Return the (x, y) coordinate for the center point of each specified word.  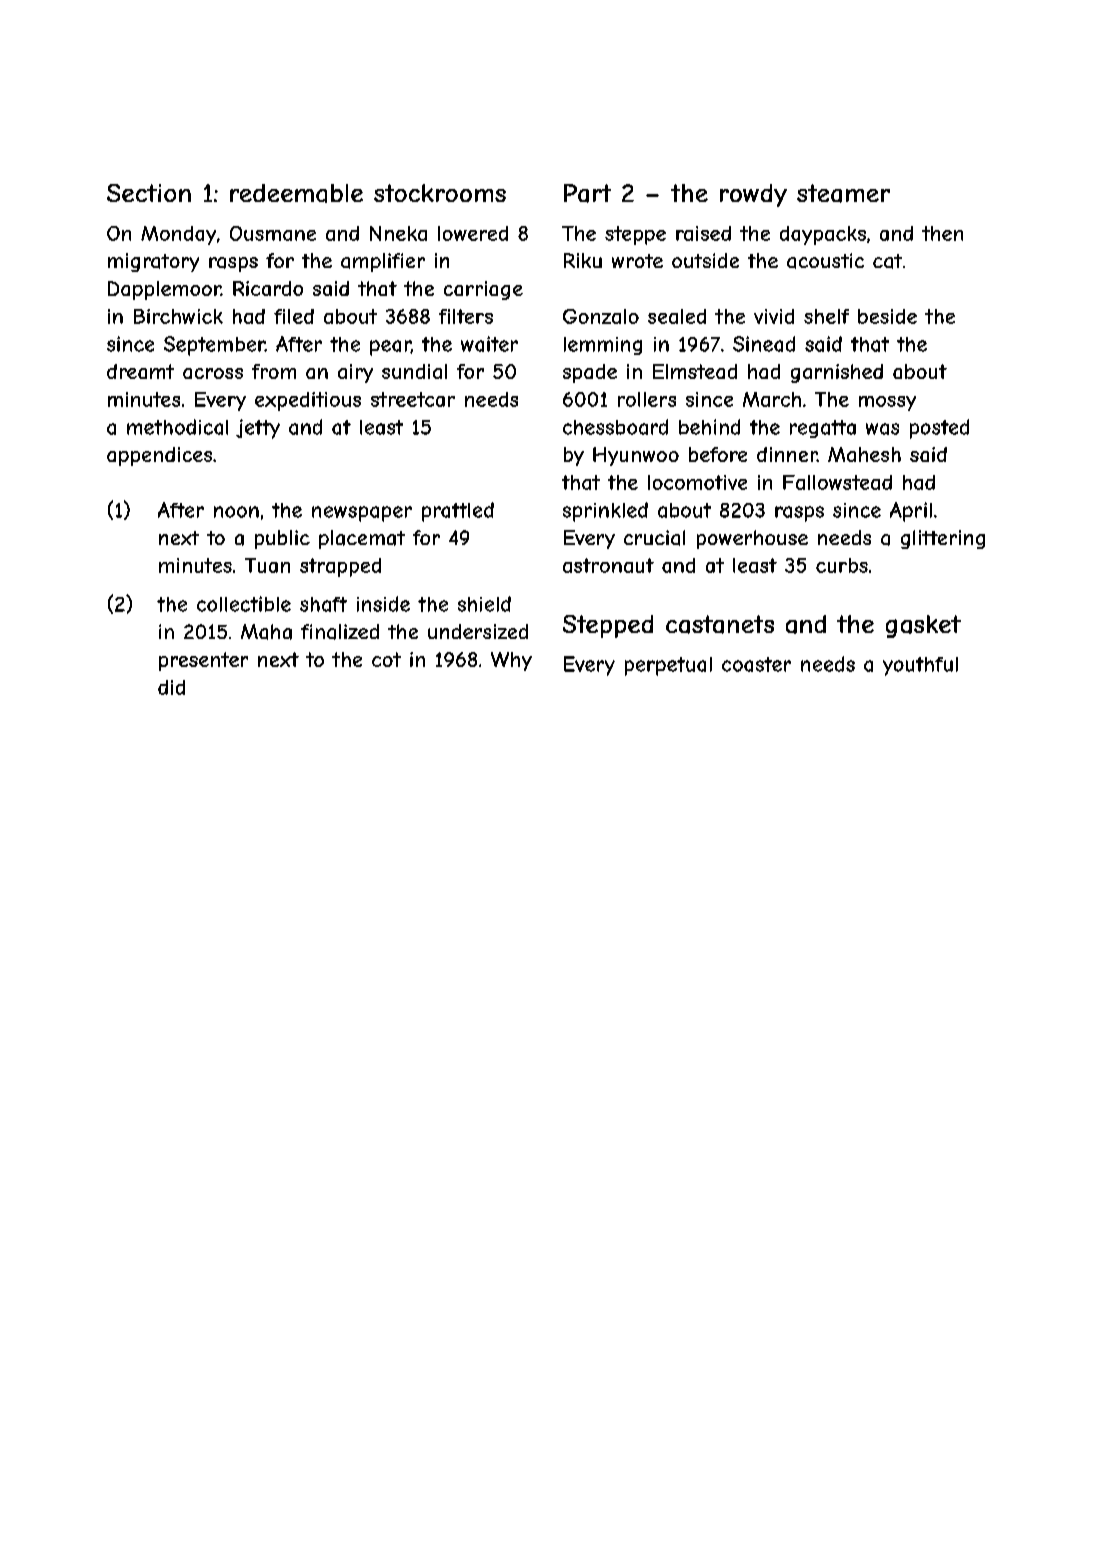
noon (236, 512)
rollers (647, 399)
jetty (258, 429)
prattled (458, 512)
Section (149, 193)
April (911, 512)
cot (386, 659)
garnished (837, 373)
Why (511, 661)
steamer (843, 193)
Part (587, 193)
